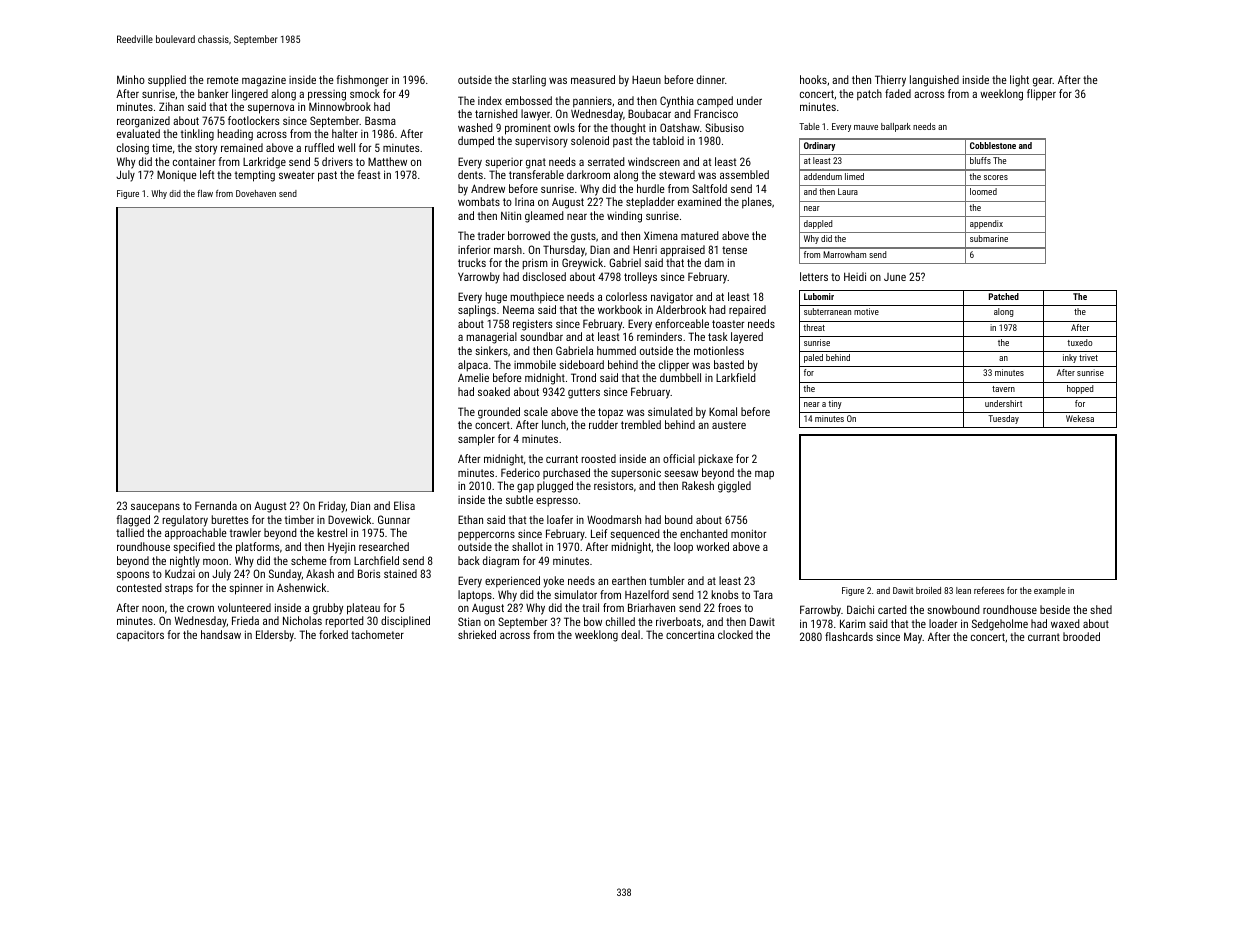 This screenshot has height=952, width=1233. What do you see at coordinates (895, 277) in the screenshot?
I see `June` at bounding box center [895, 277].
